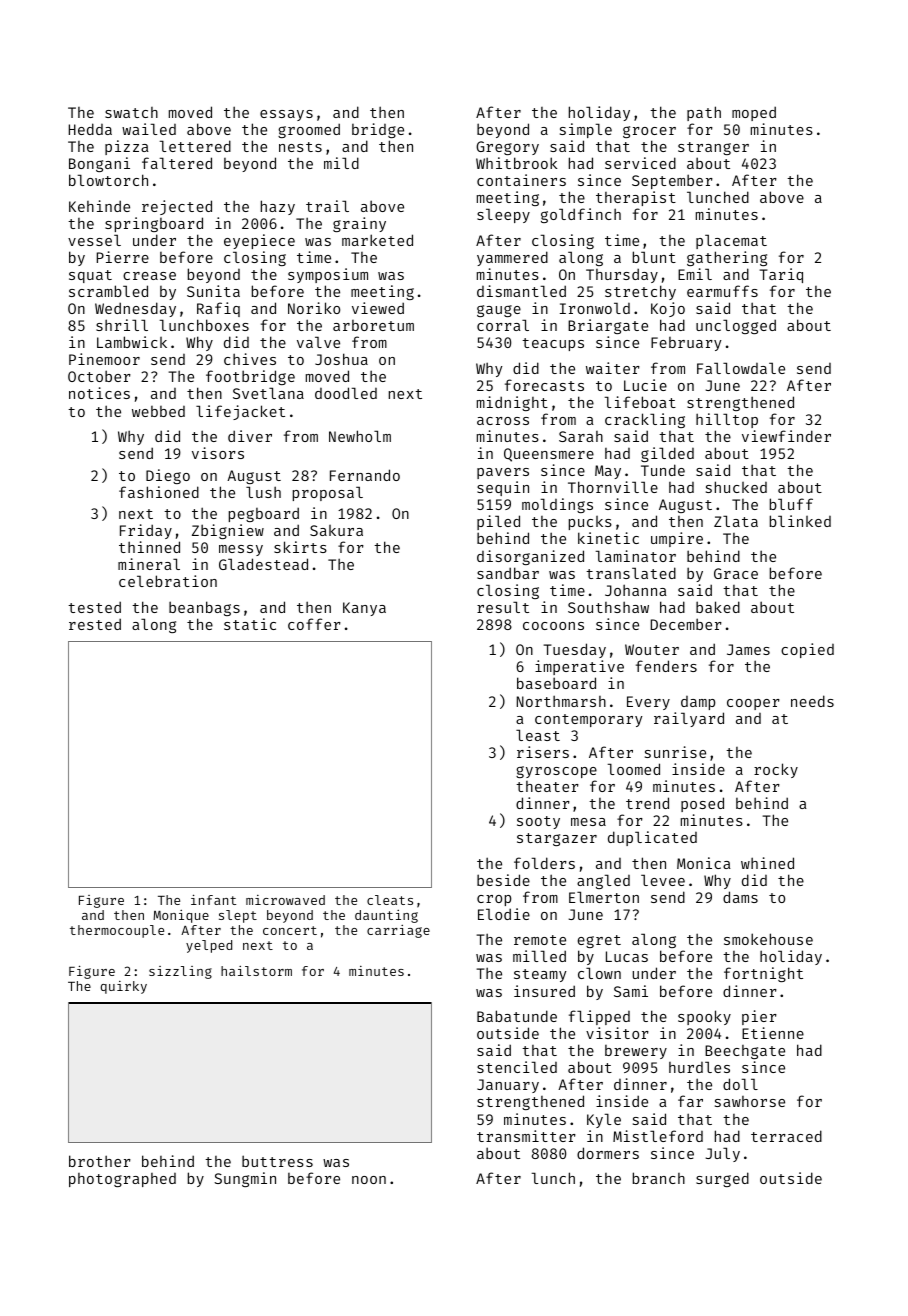  I want to click on Northmarsh, so click(561, 701).
